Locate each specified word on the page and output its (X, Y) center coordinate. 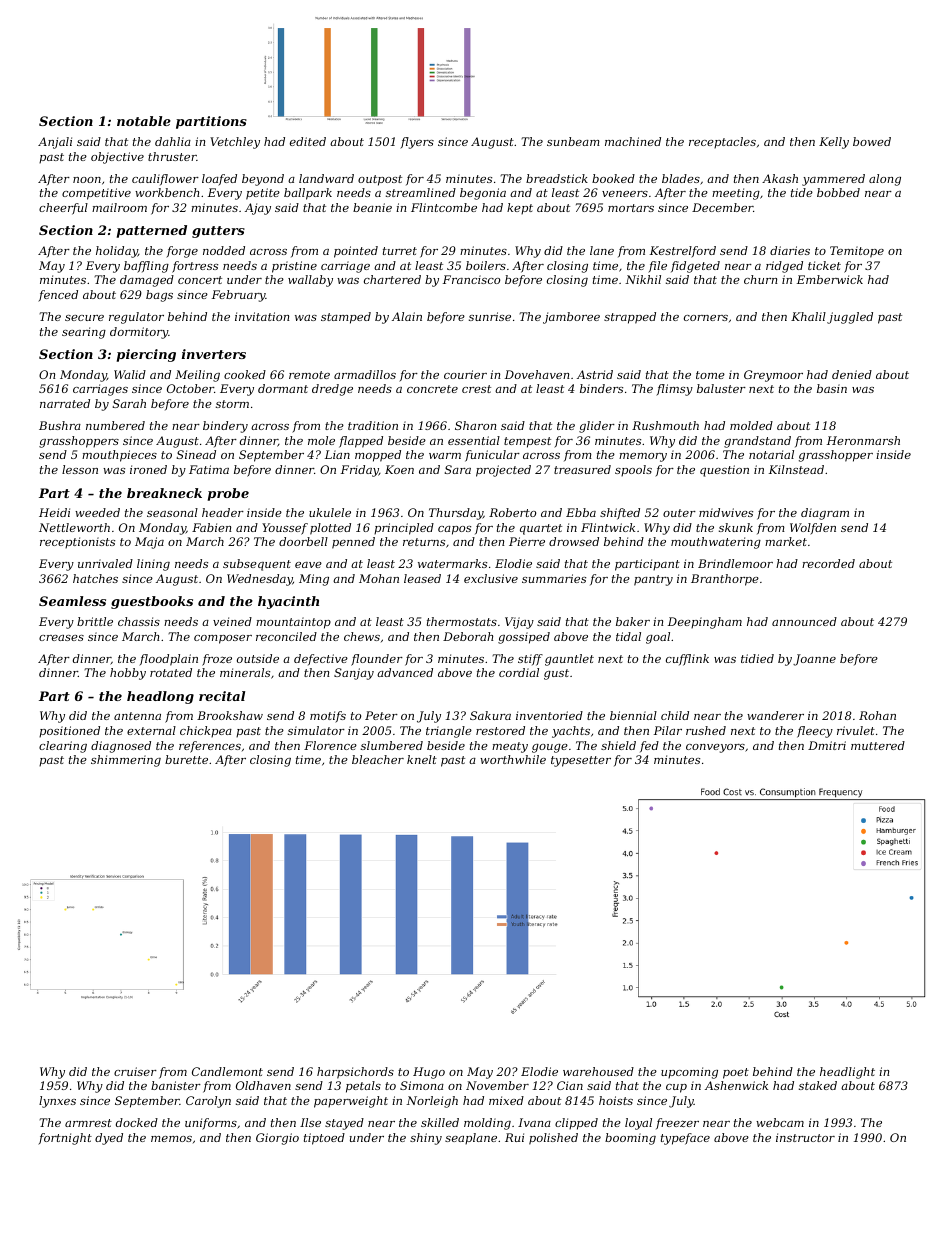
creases (61, 638)
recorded (828, 563)
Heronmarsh (863, 440)
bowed (872, 141)
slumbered (392, 745)
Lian (337, 454)
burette (186, 759)
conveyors (715, 748)
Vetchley (235, 143)
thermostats (462, 621)
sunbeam (573, 141)
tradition (373, 425)
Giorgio (277, 1139)
